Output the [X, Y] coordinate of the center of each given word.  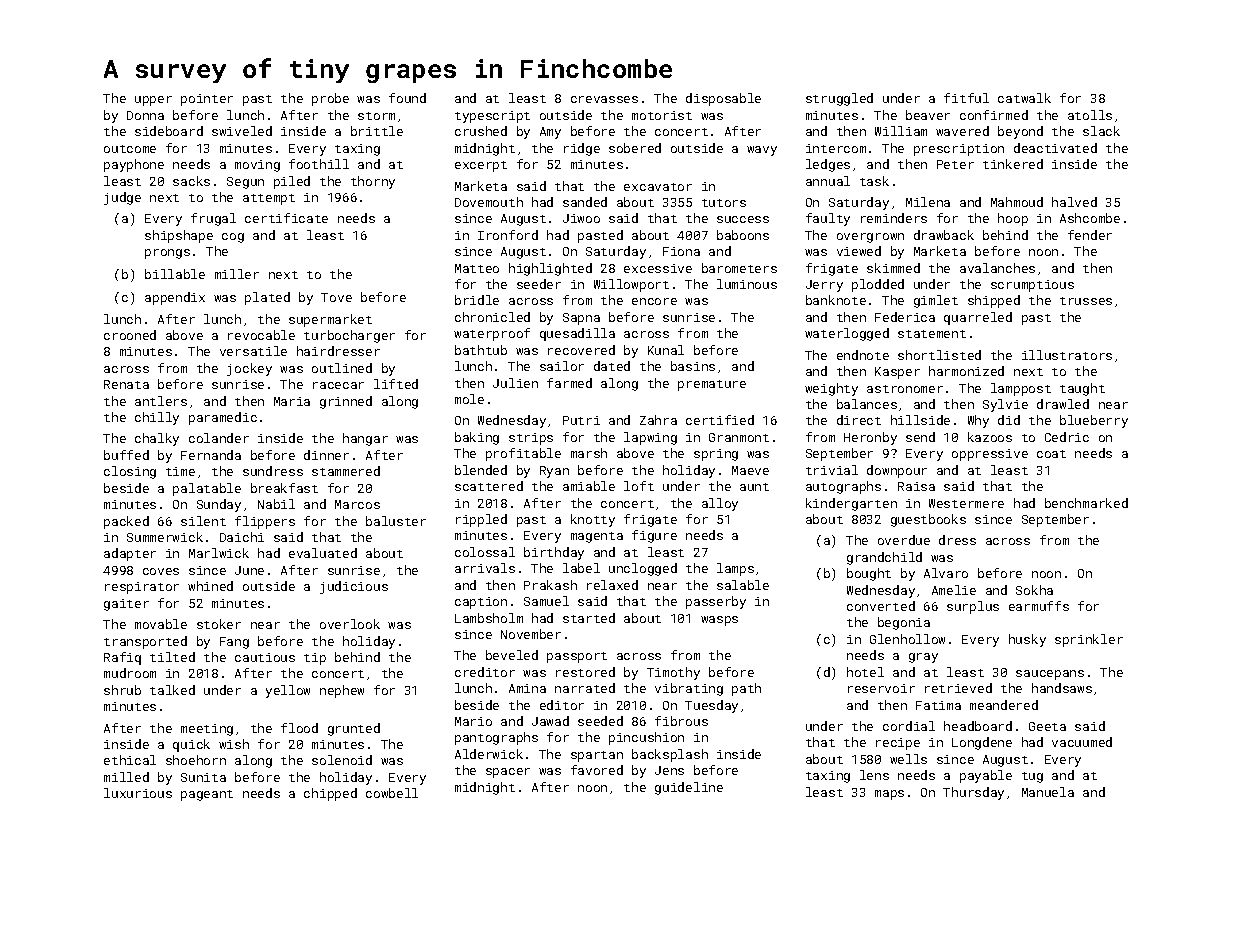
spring [716, 455]
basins [693, 366]
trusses [1086, 301]
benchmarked [1086, 503]
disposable [723, 99]
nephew [342, 691]
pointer [207, 100]
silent [203, 521]
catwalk [1024, 98]
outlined [342, 368]
